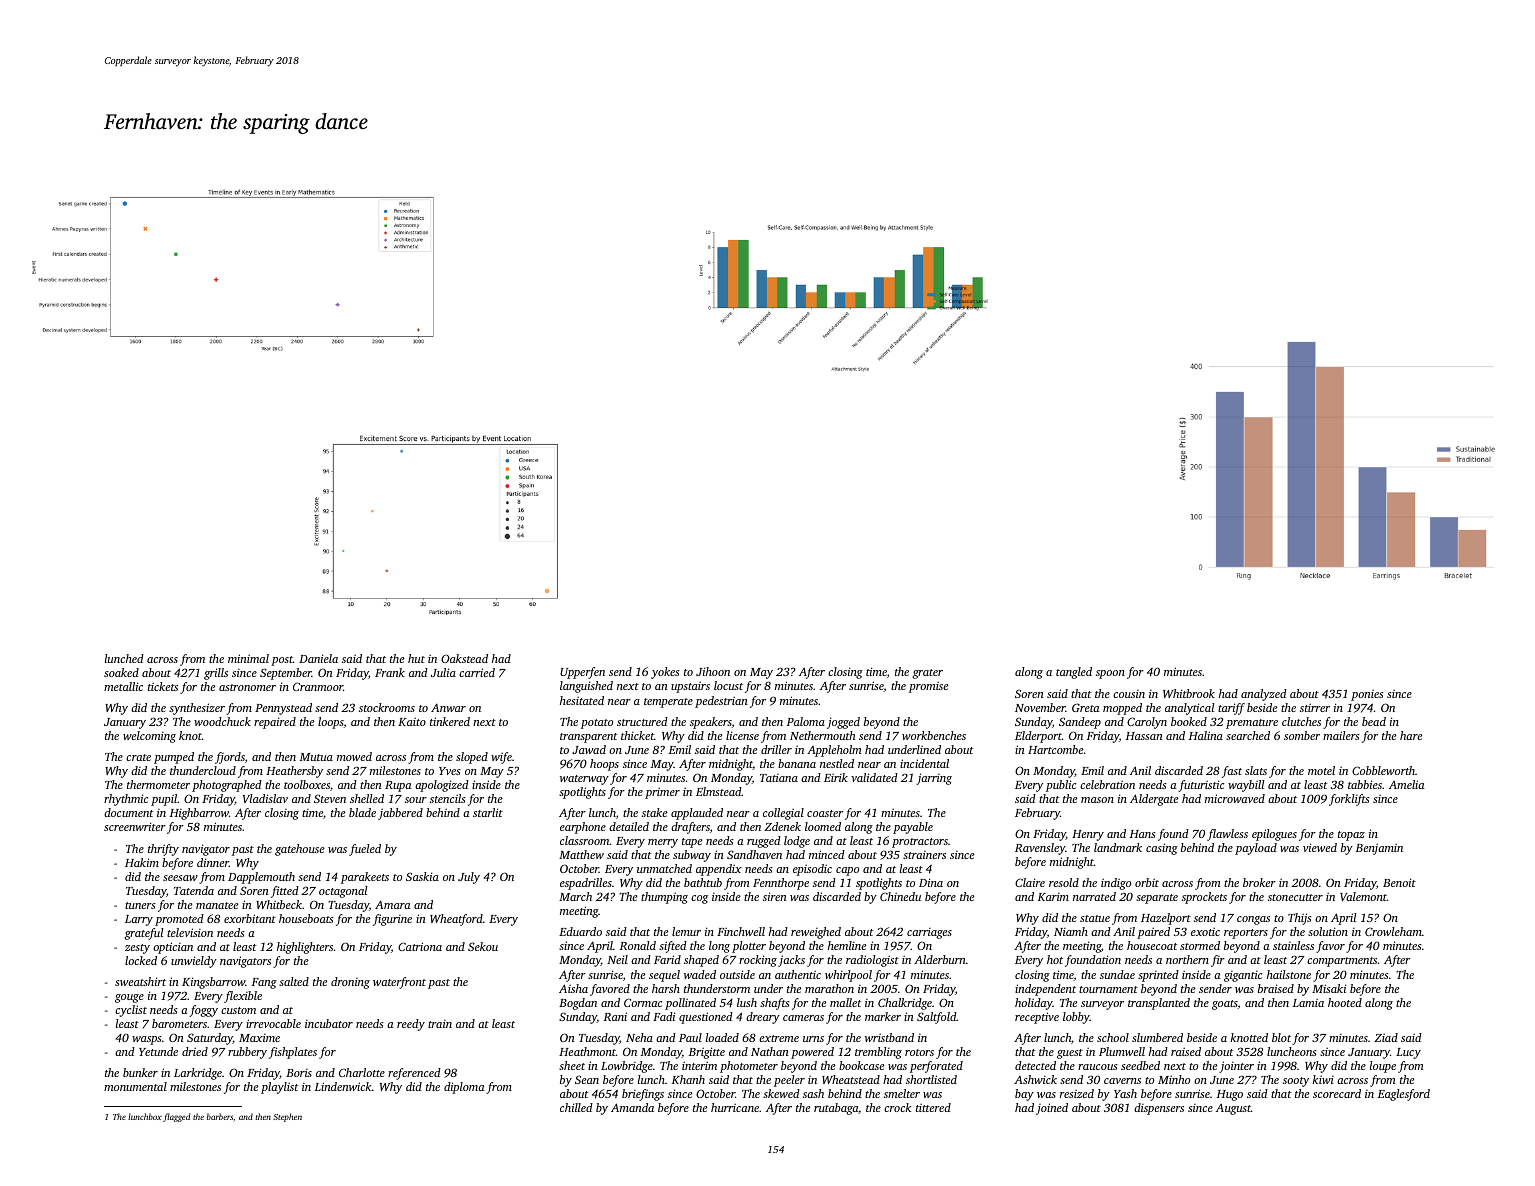 The image size is (1535, 1186). I want to click on driller, so click(776, 749).
